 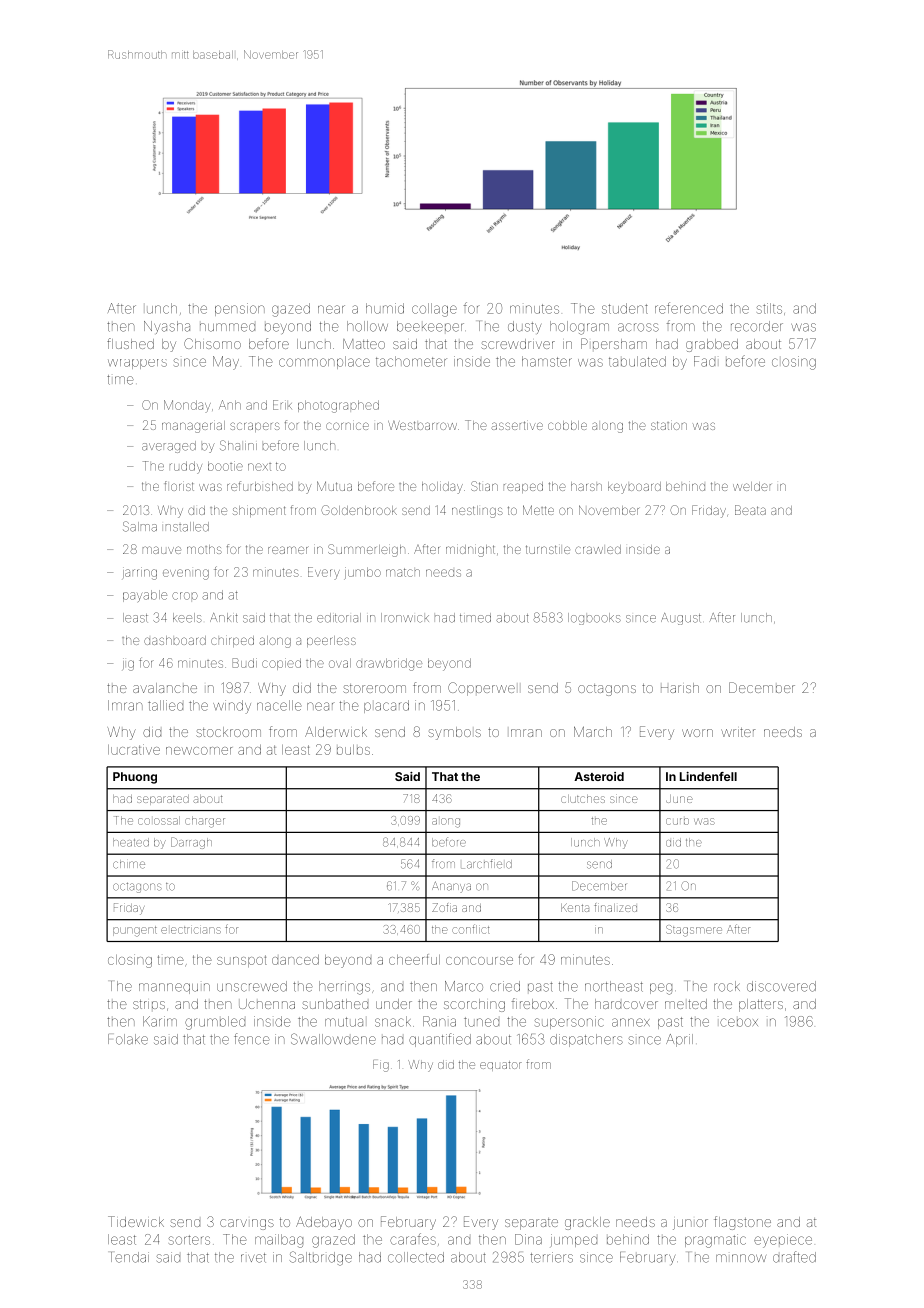 I want to click on Swallowdene, so click(x=333, y=1039).
